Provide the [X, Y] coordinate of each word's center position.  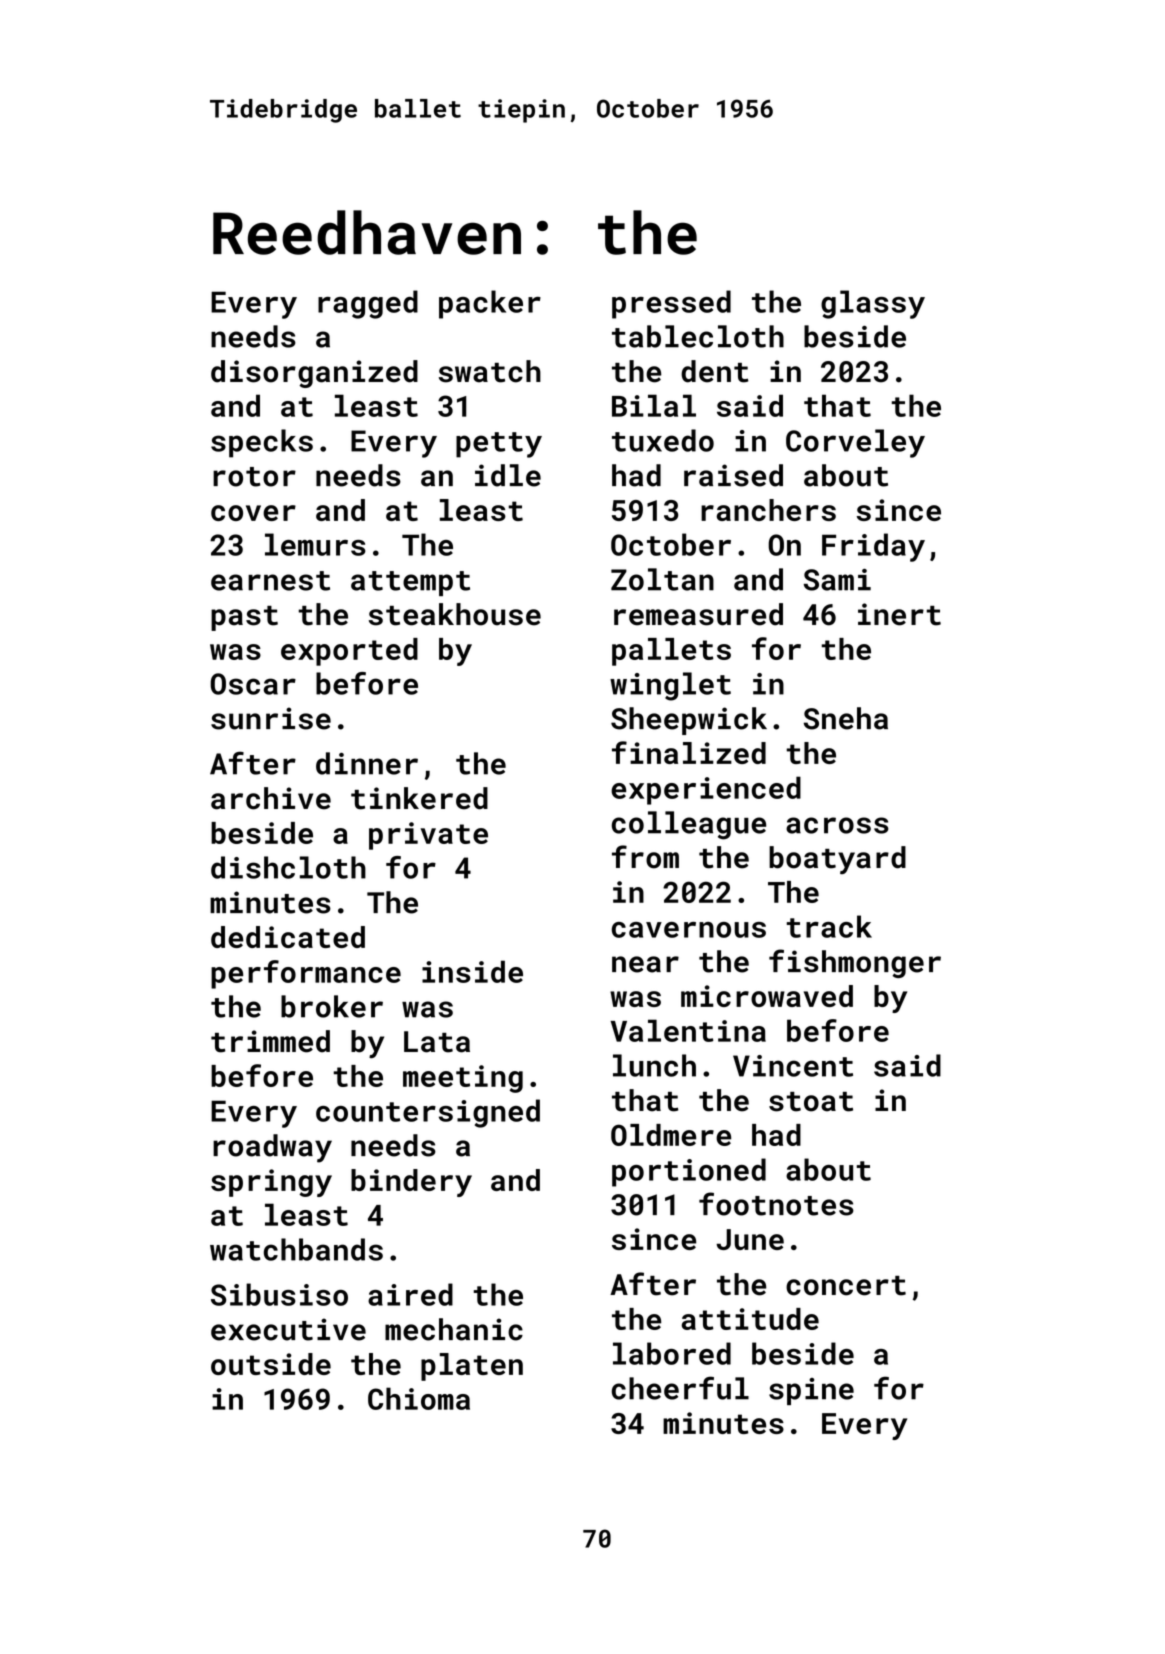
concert [846, 1286]
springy [271, 1183]
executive [288, 1329]
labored [672, 1353]
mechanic [454, 1329]
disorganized [314, 374]
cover [253, 513]
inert [899, 614]
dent [714, 371]
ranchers [768, 510]
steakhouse [455, 614]
